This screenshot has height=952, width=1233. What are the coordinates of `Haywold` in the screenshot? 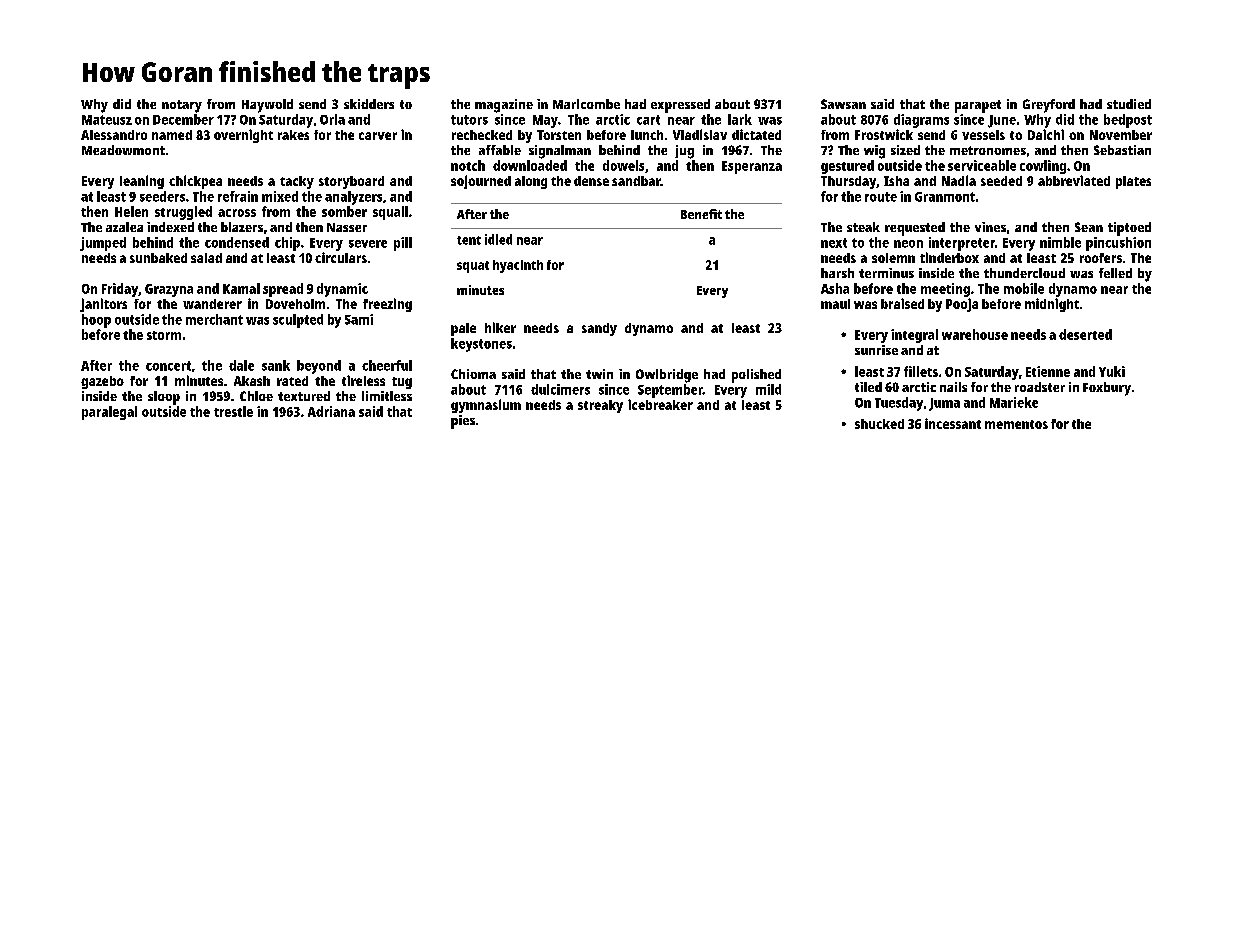 It's located at (267, 106).
